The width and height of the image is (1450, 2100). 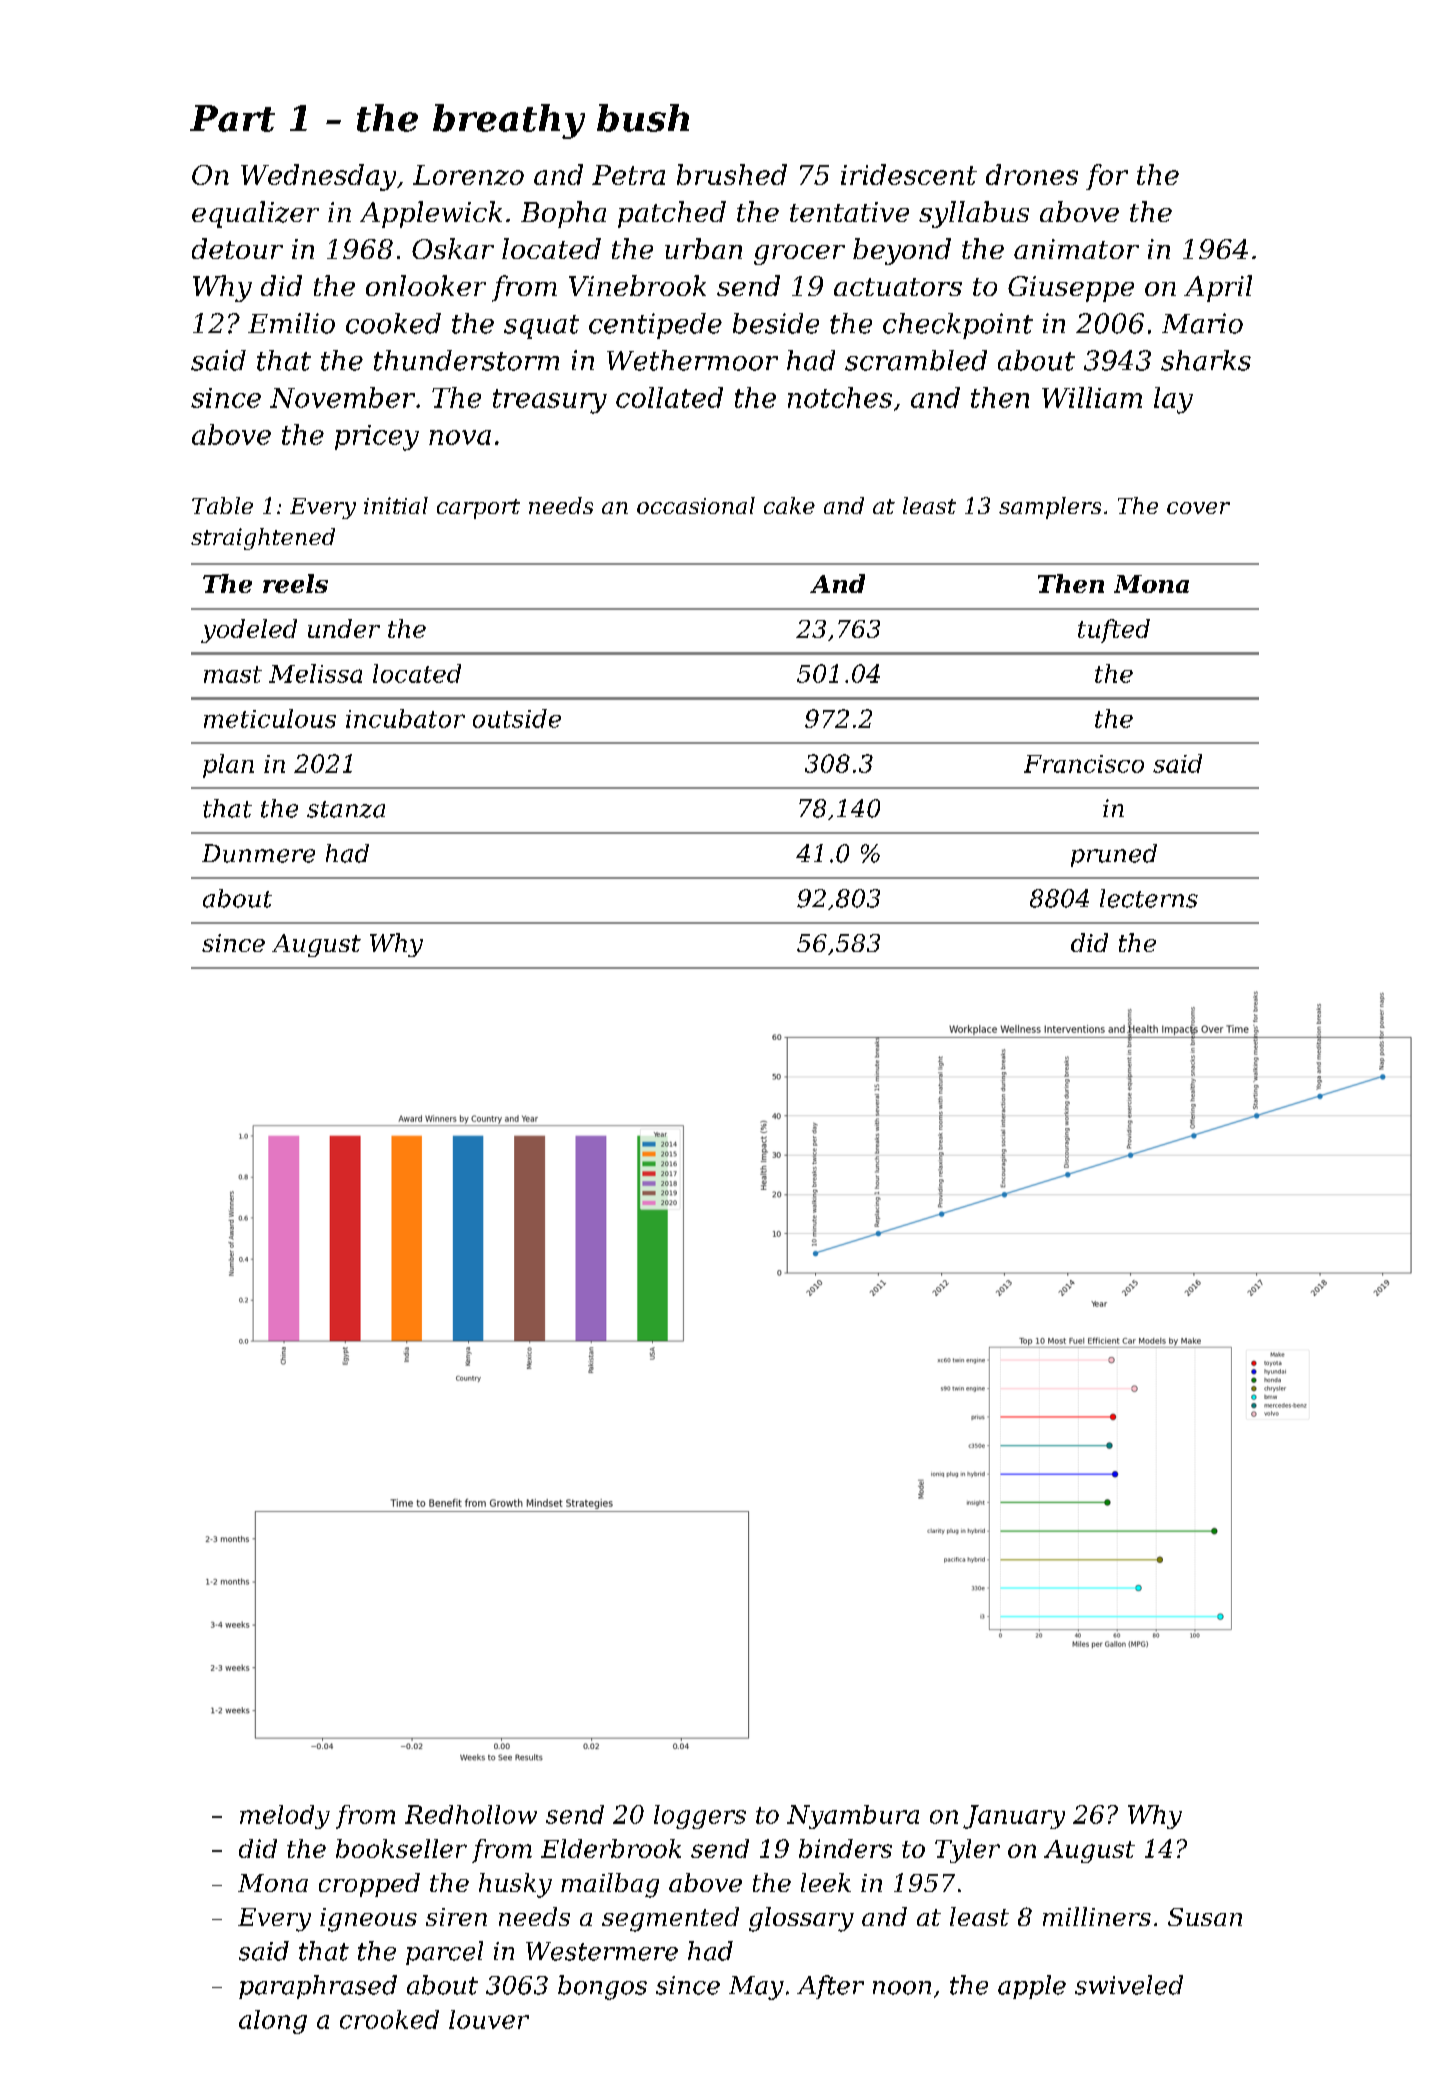 What do you see at coordinates (853, 1817) in the image?
I see `Nyambura` at bounding box center [853, 1817].
